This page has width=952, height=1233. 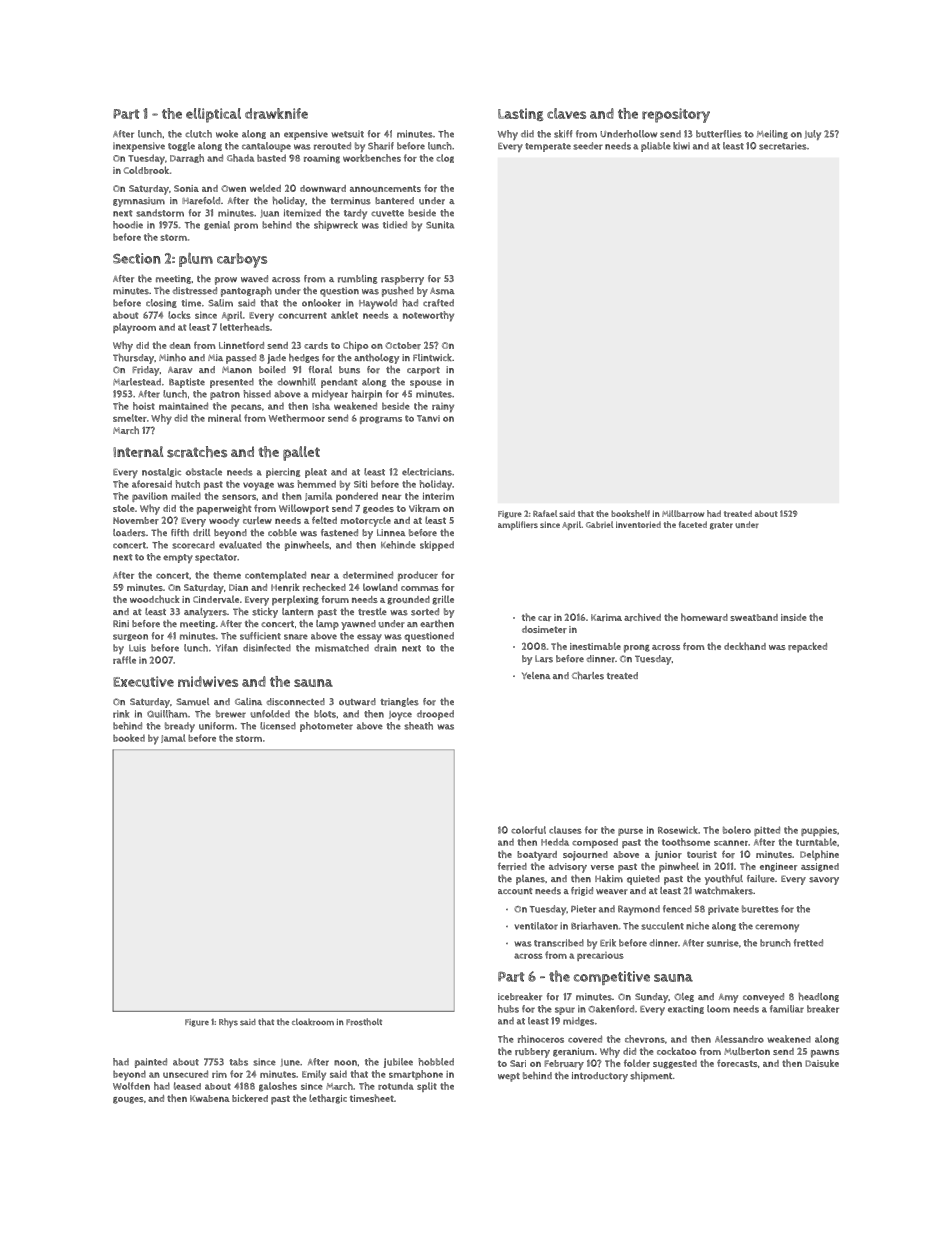 I want to click on stole, so click(x=124, y=508).
